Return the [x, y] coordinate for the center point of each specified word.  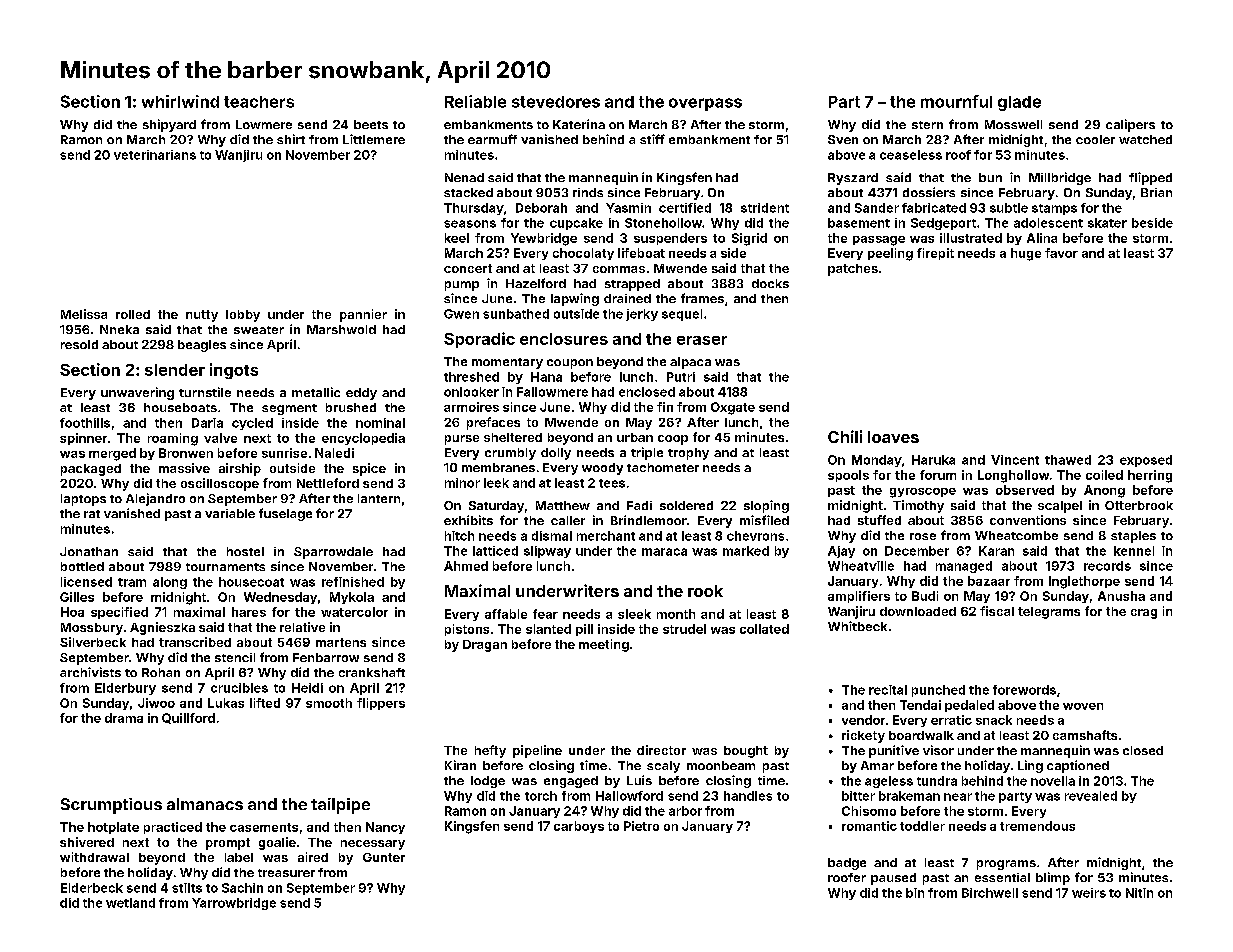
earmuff [492, 139]
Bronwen [186, 453]
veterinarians [155, 155]
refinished [353, 582]
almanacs [205, 804]
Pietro [641, 826]
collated [764, 629]
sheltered [513, 437]
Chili [845, 436]
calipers [1130, 125]
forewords [1024, 690]
